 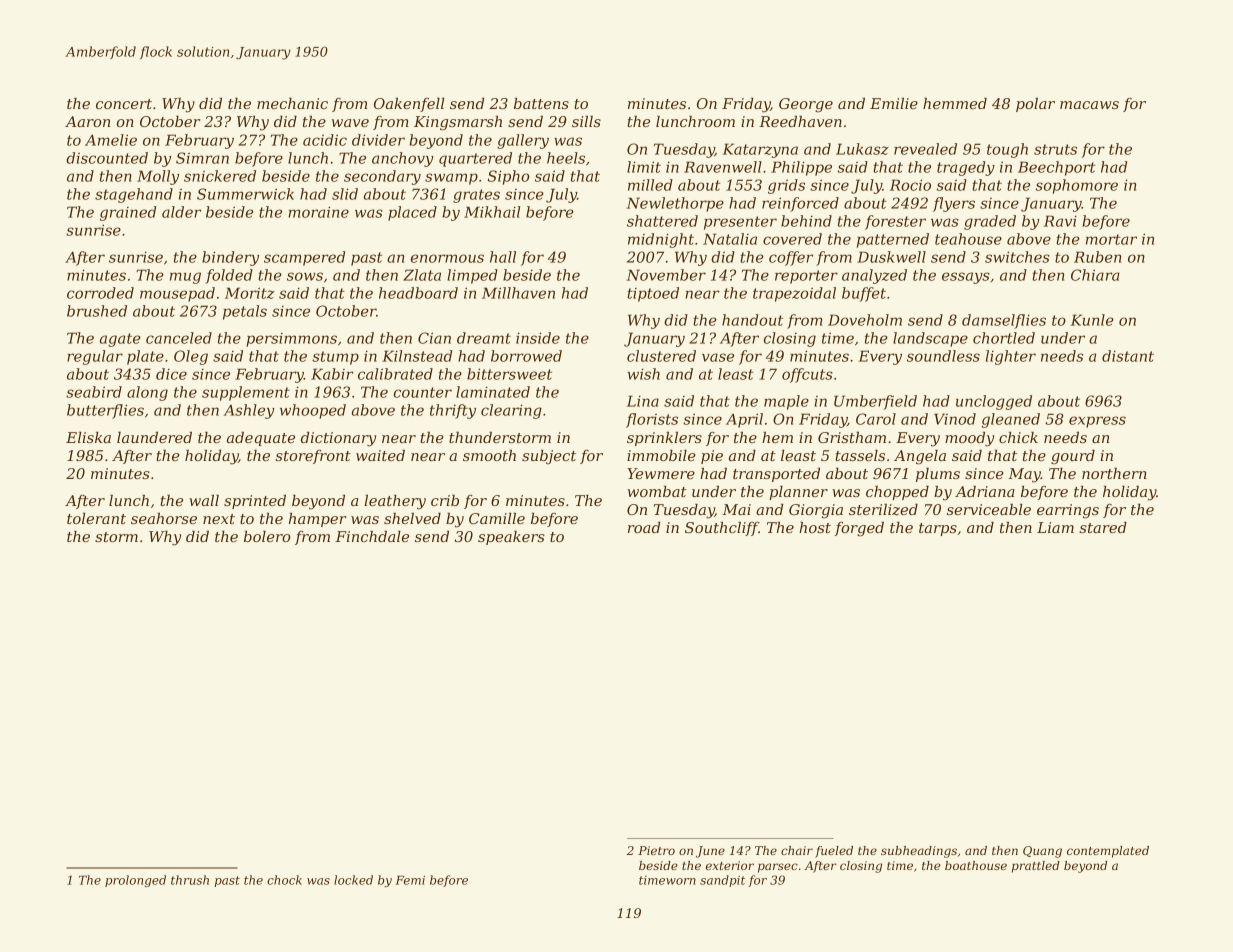 What do you see at coordinates (666, 275) in the document?
I see `November` at bounding box center [666, 275].
